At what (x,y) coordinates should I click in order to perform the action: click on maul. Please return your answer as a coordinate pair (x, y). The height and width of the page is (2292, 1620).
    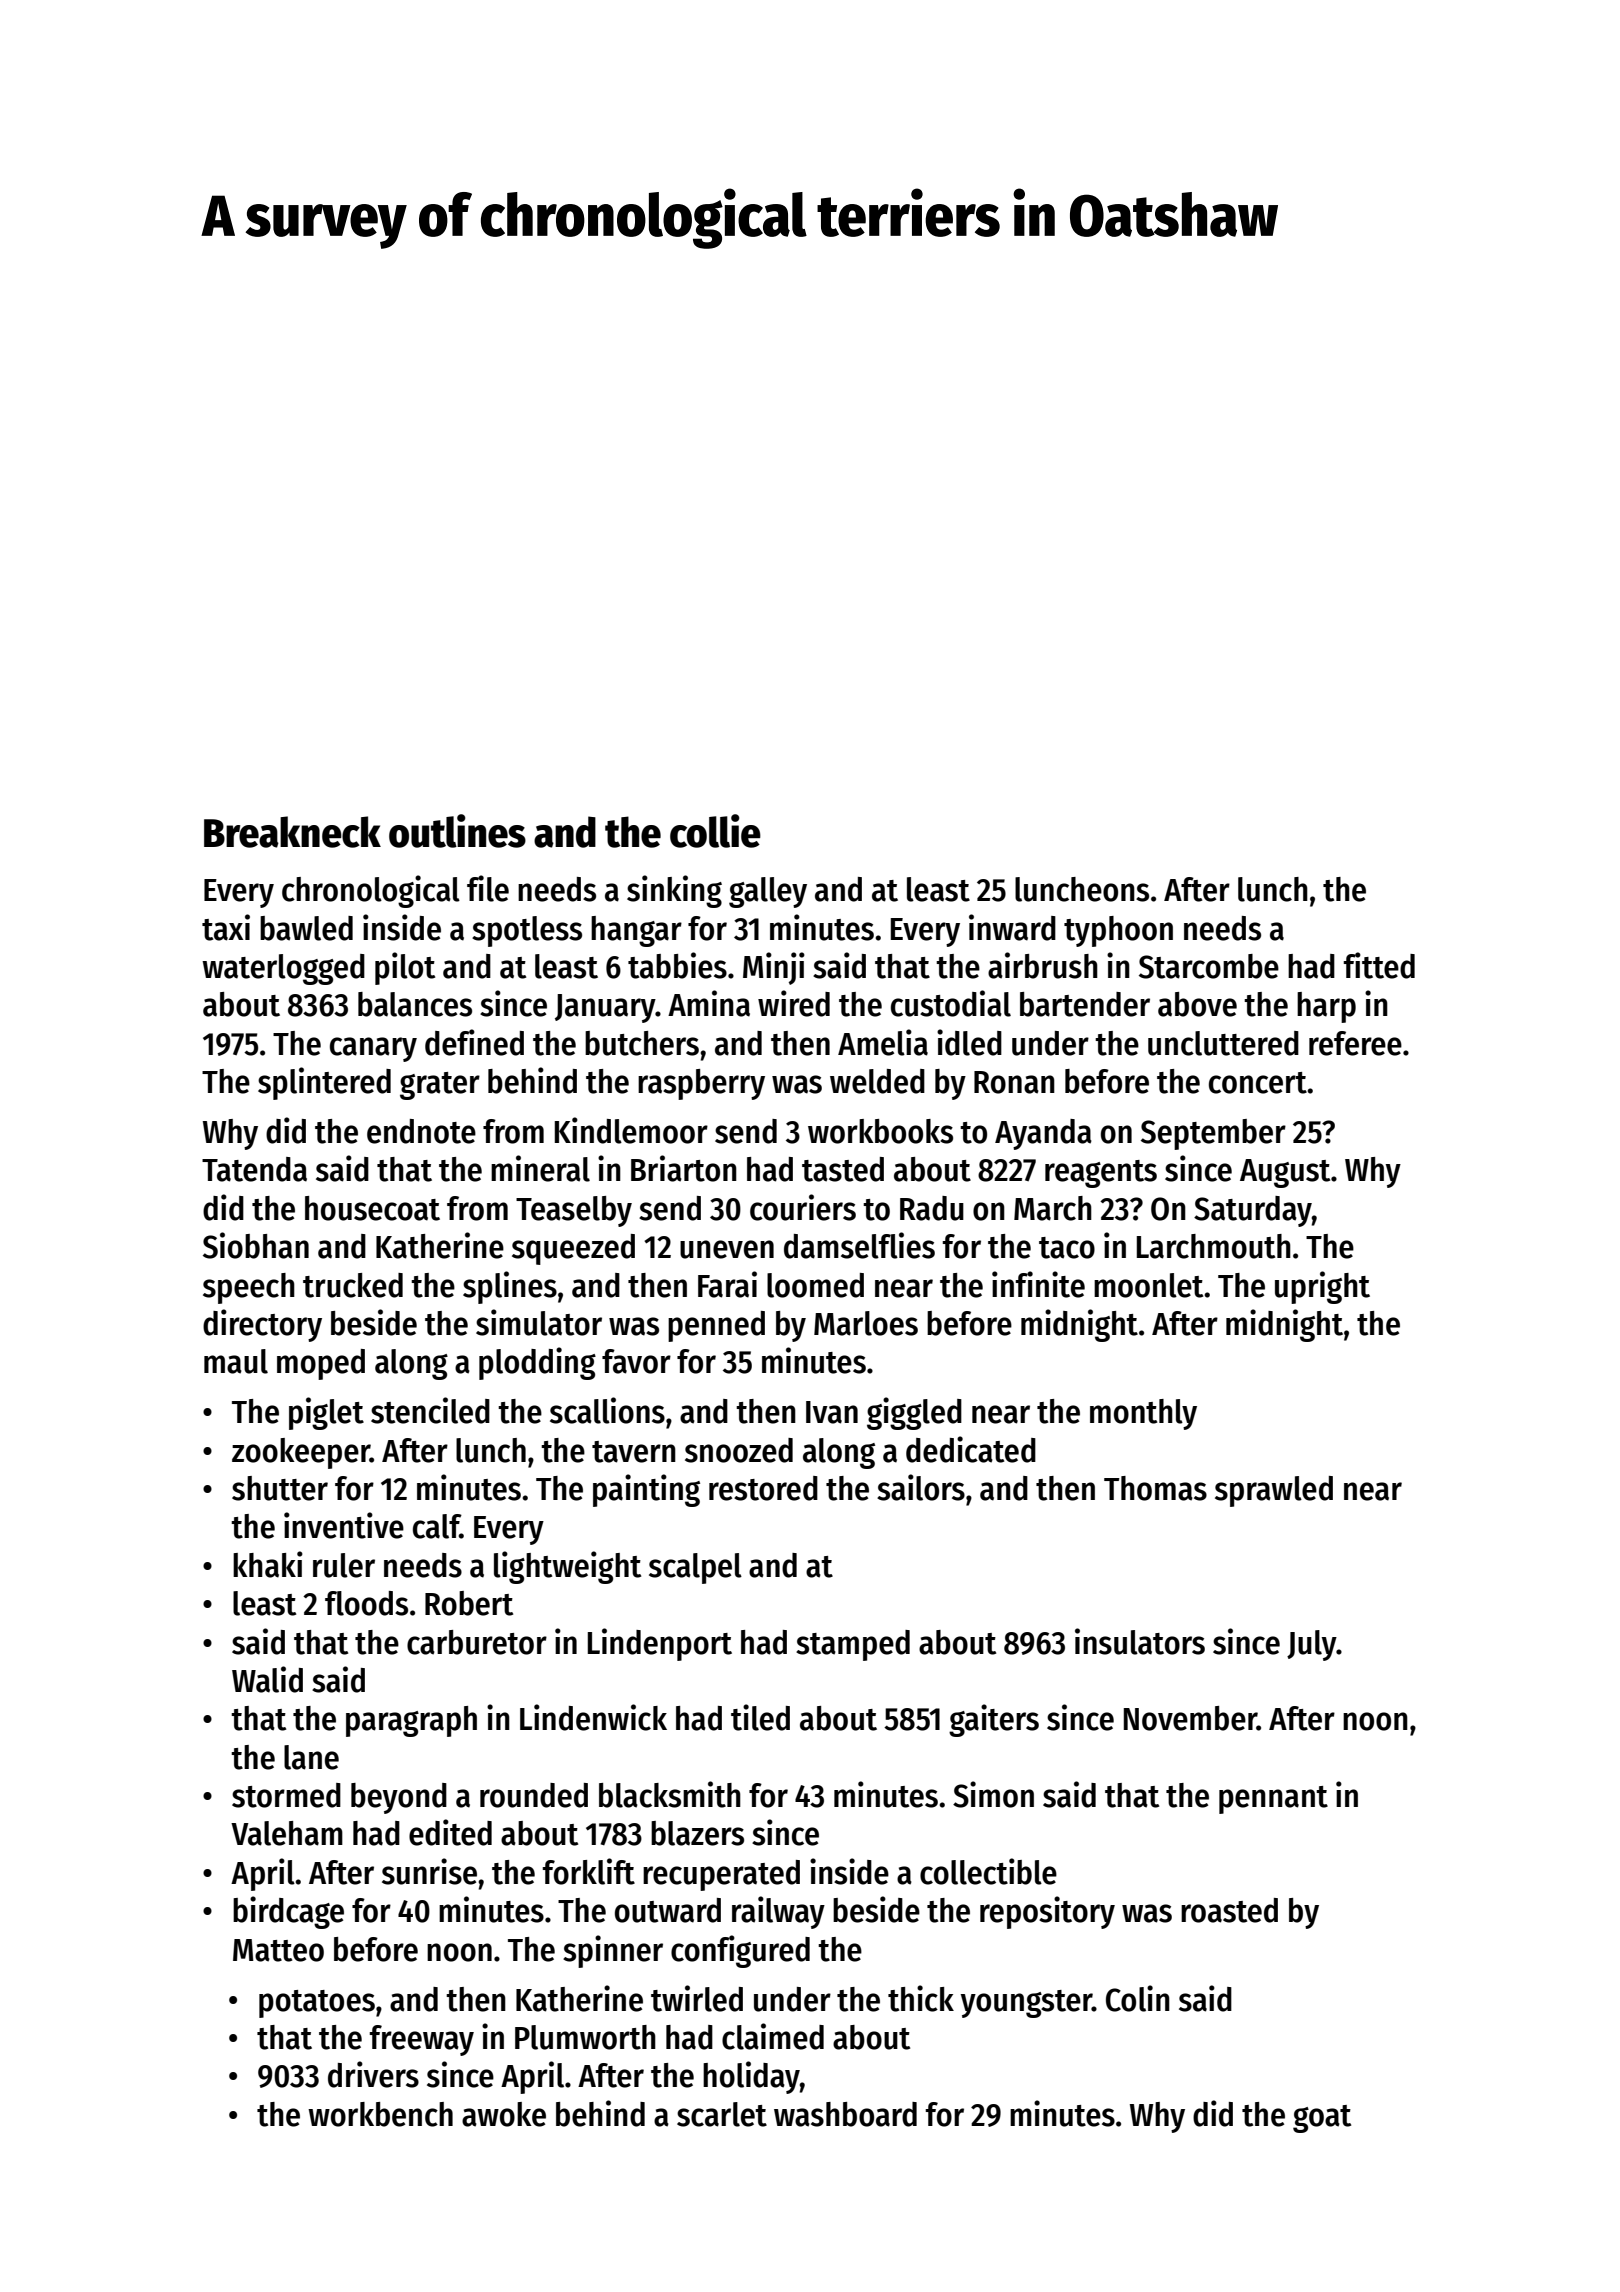
    Looking at the image, I should click on (236, 1361).
